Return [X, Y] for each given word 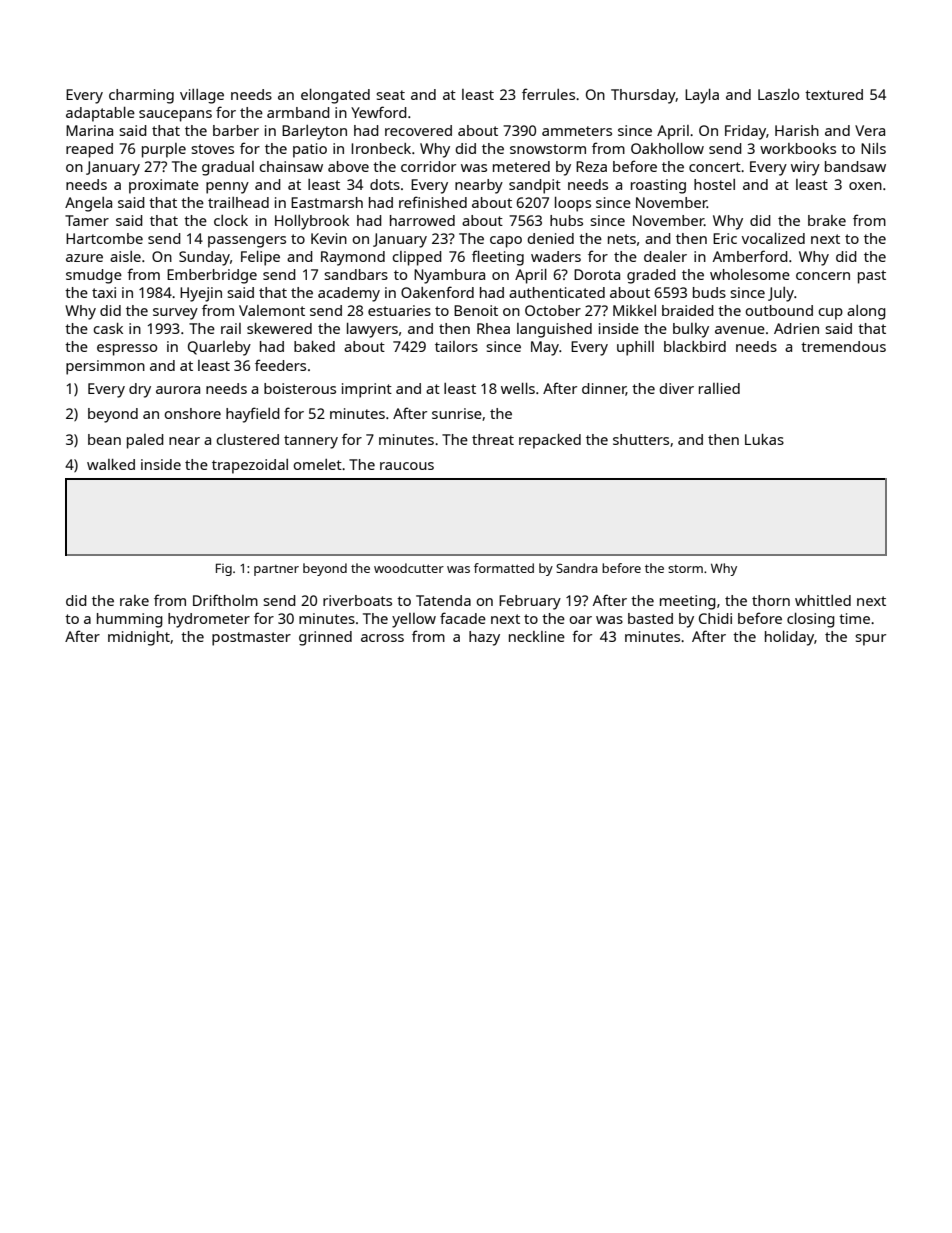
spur [870, 640]
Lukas [764, 439]
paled [145, 441]
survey [175, 314]
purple [164, 150]
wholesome [750, 274]
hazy [484, 638]
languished [554, 330]
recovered [418, 130]
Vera [870, 130]
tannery [311, 442]
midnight [139, 638]
